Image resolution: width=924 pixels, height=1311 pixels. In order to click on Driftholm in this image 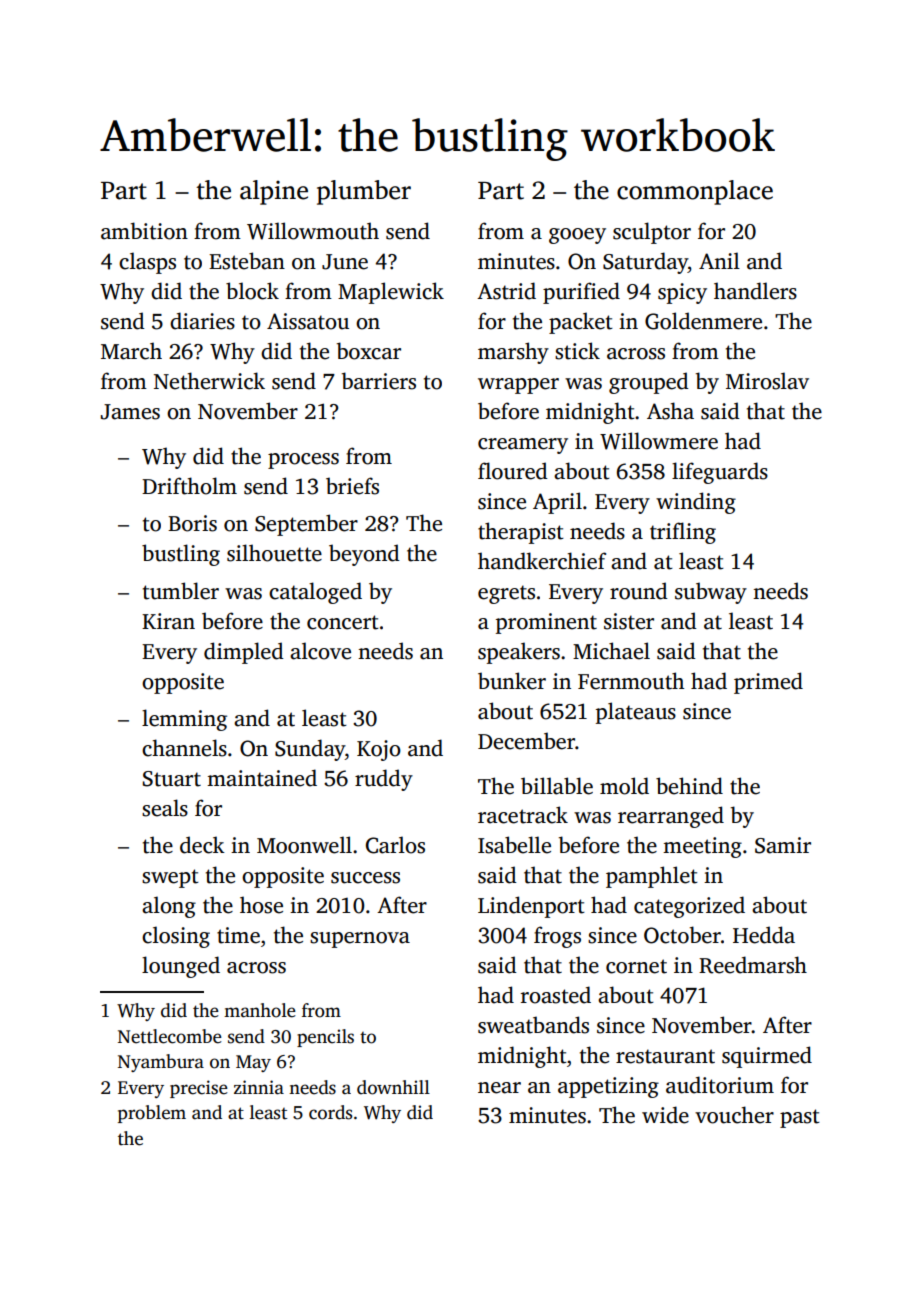, I will do `click(189, 486)`.
